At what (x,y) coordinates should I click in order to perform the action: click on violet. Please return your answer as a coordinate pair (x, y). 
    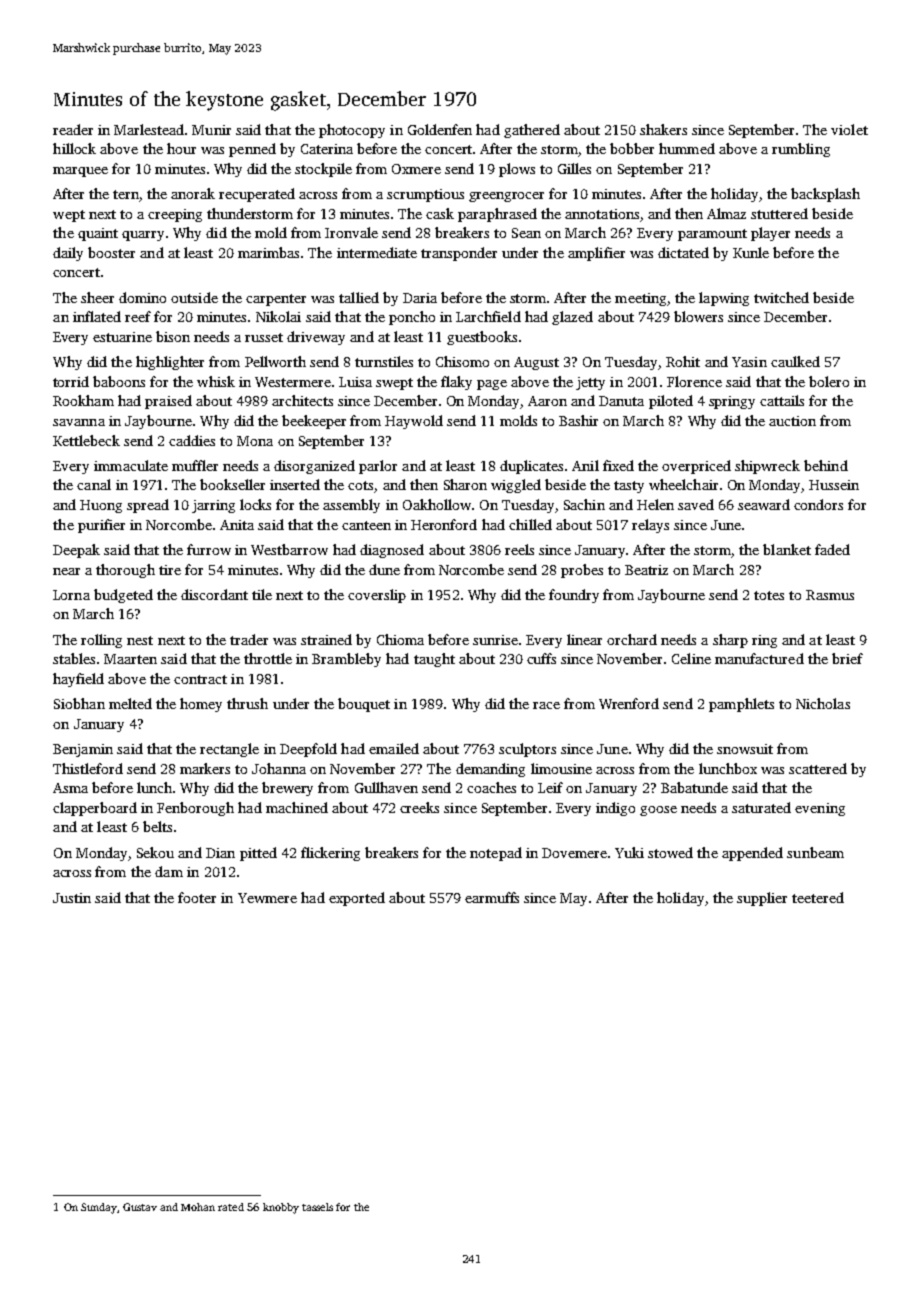
    Looking at the image, I should click on (849, 129).
